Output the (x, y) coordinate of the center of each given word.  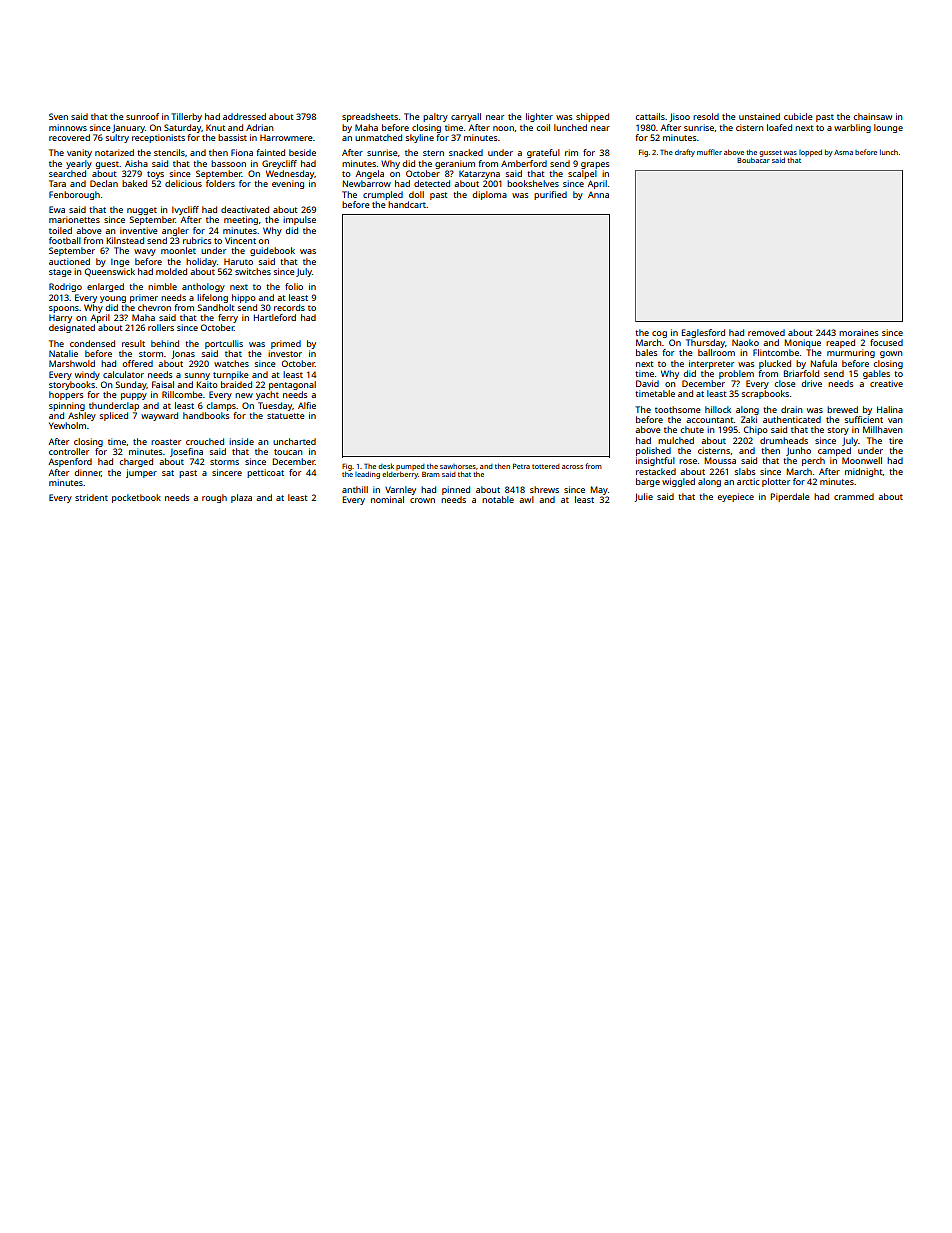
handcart (407, 204)
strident (91, 497)
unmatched (378, 137)
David (647, 383)
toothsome (677, 409)
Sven (58, 116)
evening (288, 184)
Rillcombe (182, 394)
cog (659, 334)
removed (766, 332)
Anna (598, 194)
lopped (810, 153)
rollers (161, 327)
